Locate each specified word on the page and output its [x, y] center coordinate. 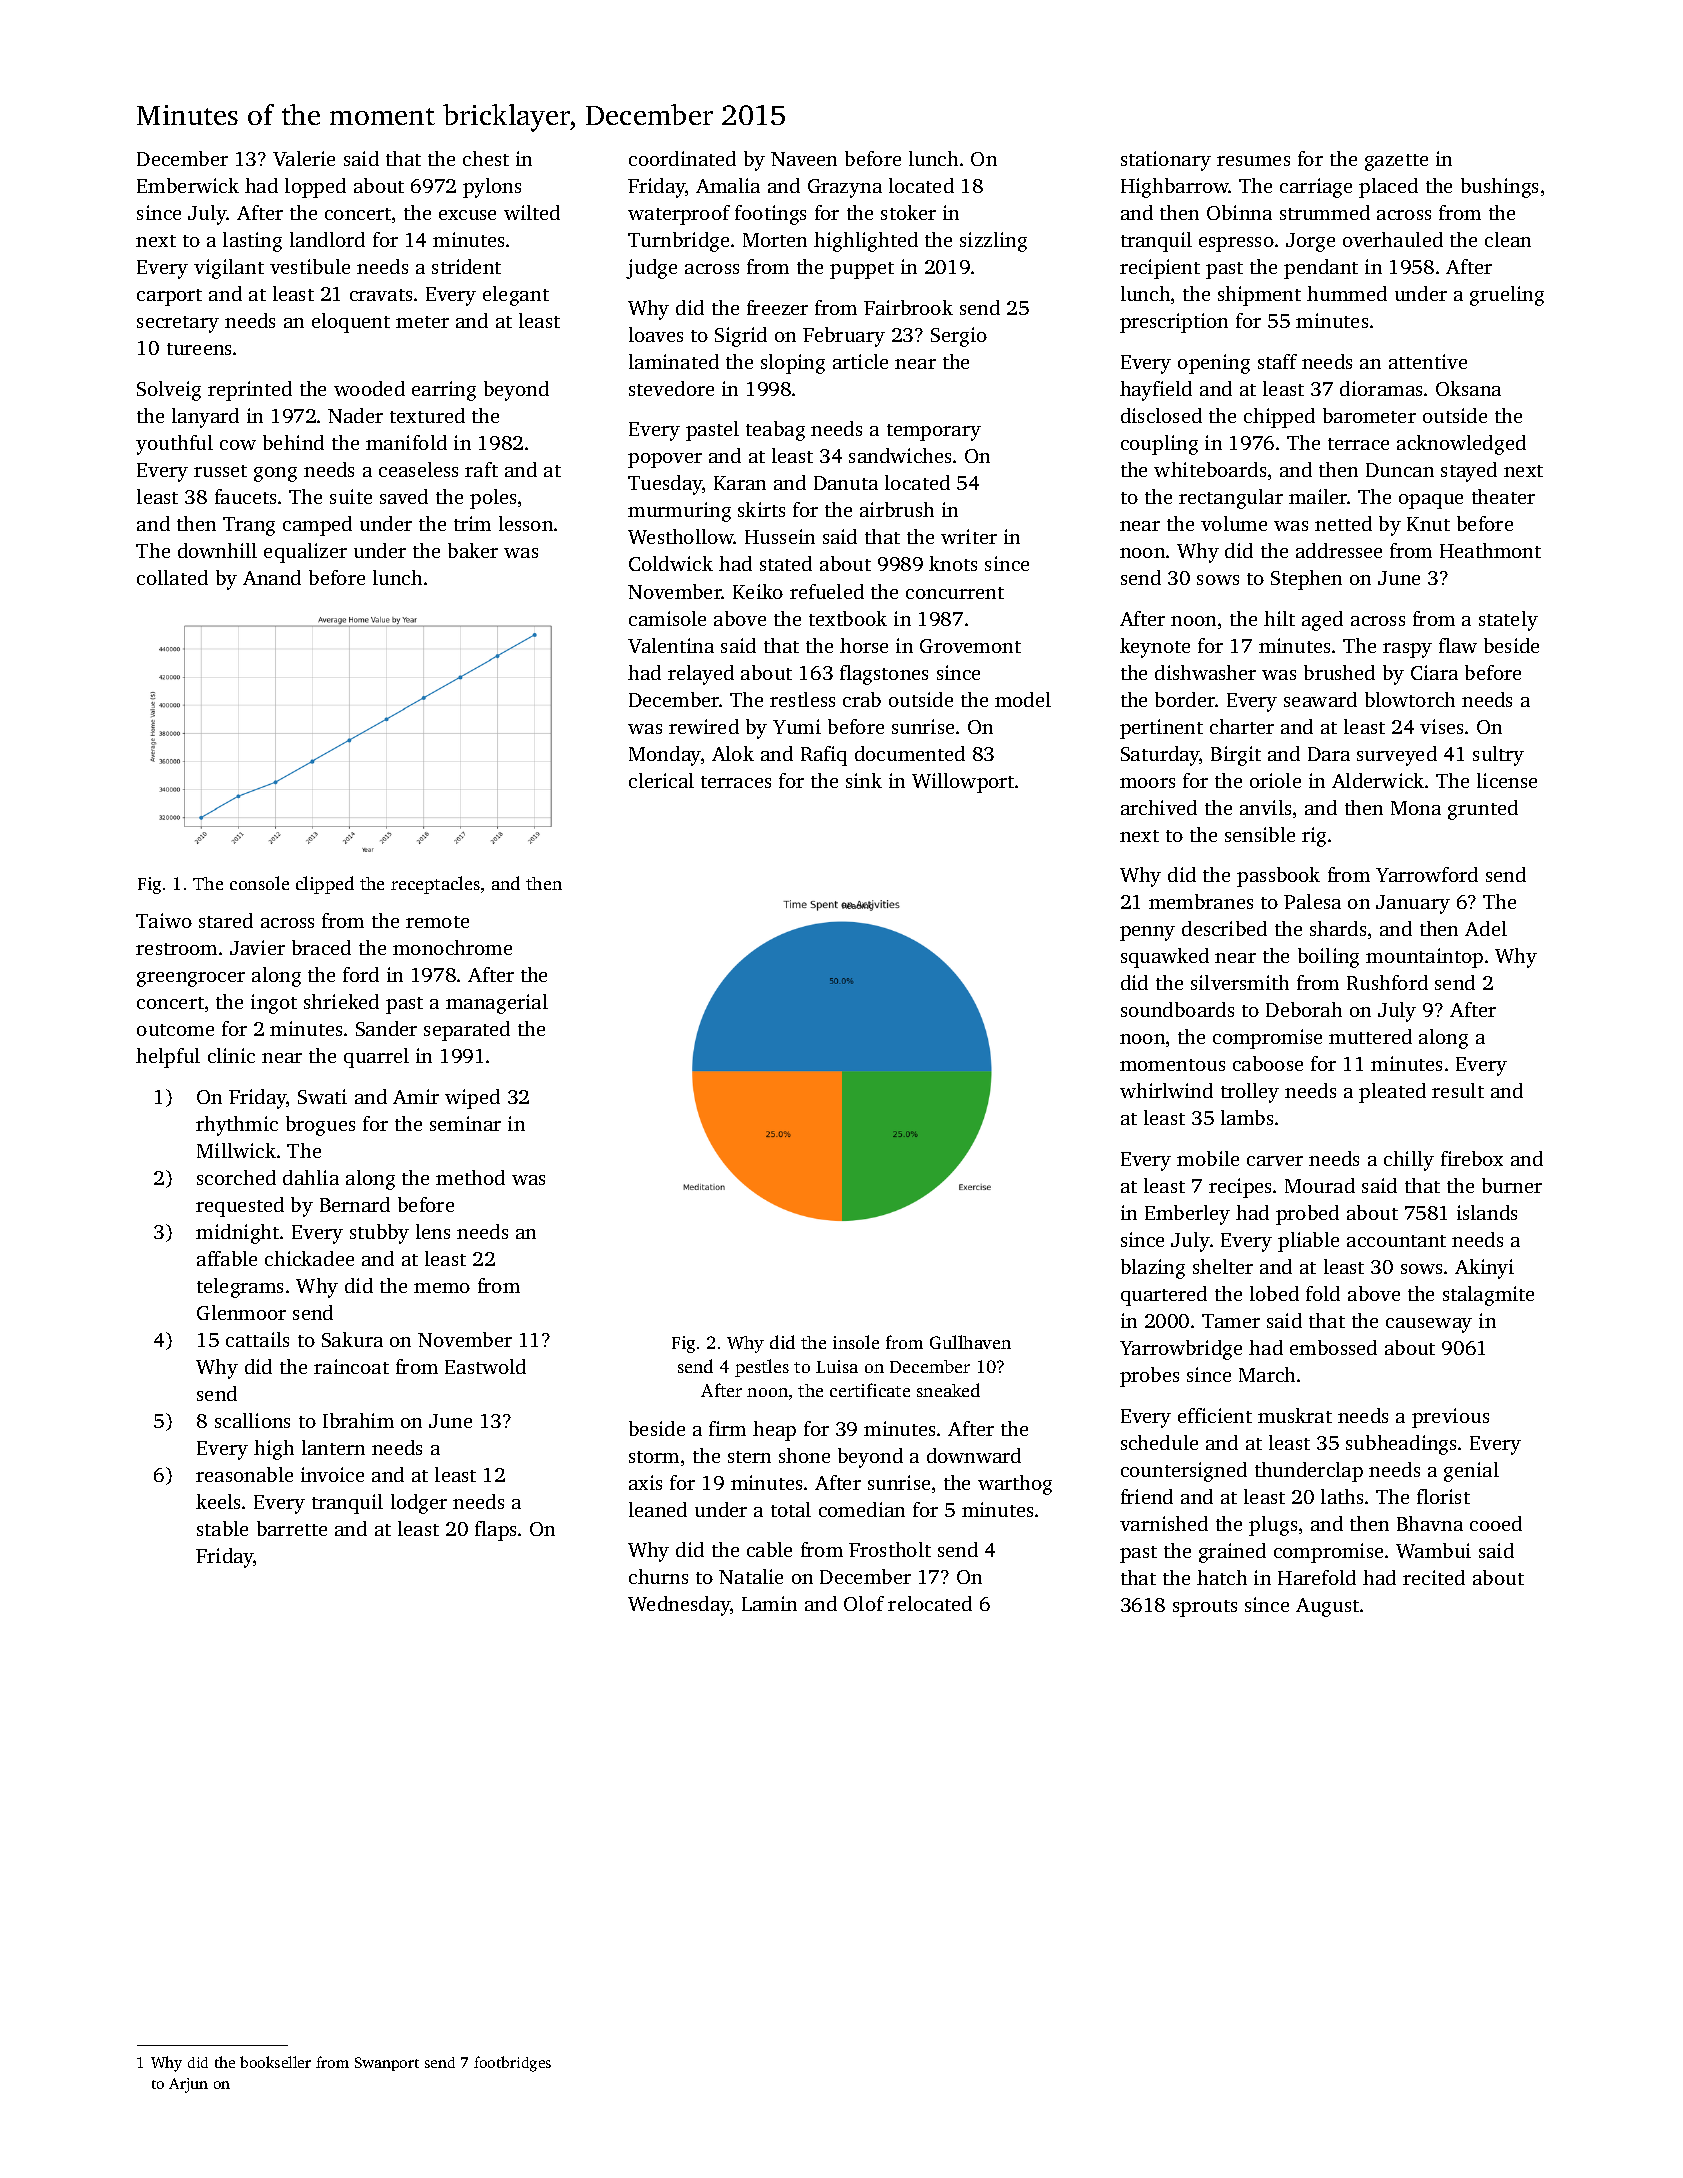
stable [222, 1528]
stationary [1166, 161]
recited [1434, 1577]
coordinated [682, 158]
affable [227, 1258]
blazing [1153, 1269]
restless [802, 699]
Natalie [751, 1576]
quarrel [376, 1058]
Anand [272, 577]
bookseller [275, 2062]
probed [1307, 1215]
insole [856, 1342]
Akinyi [1484, 1269]
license [1507, 780]
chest [486, 158]
